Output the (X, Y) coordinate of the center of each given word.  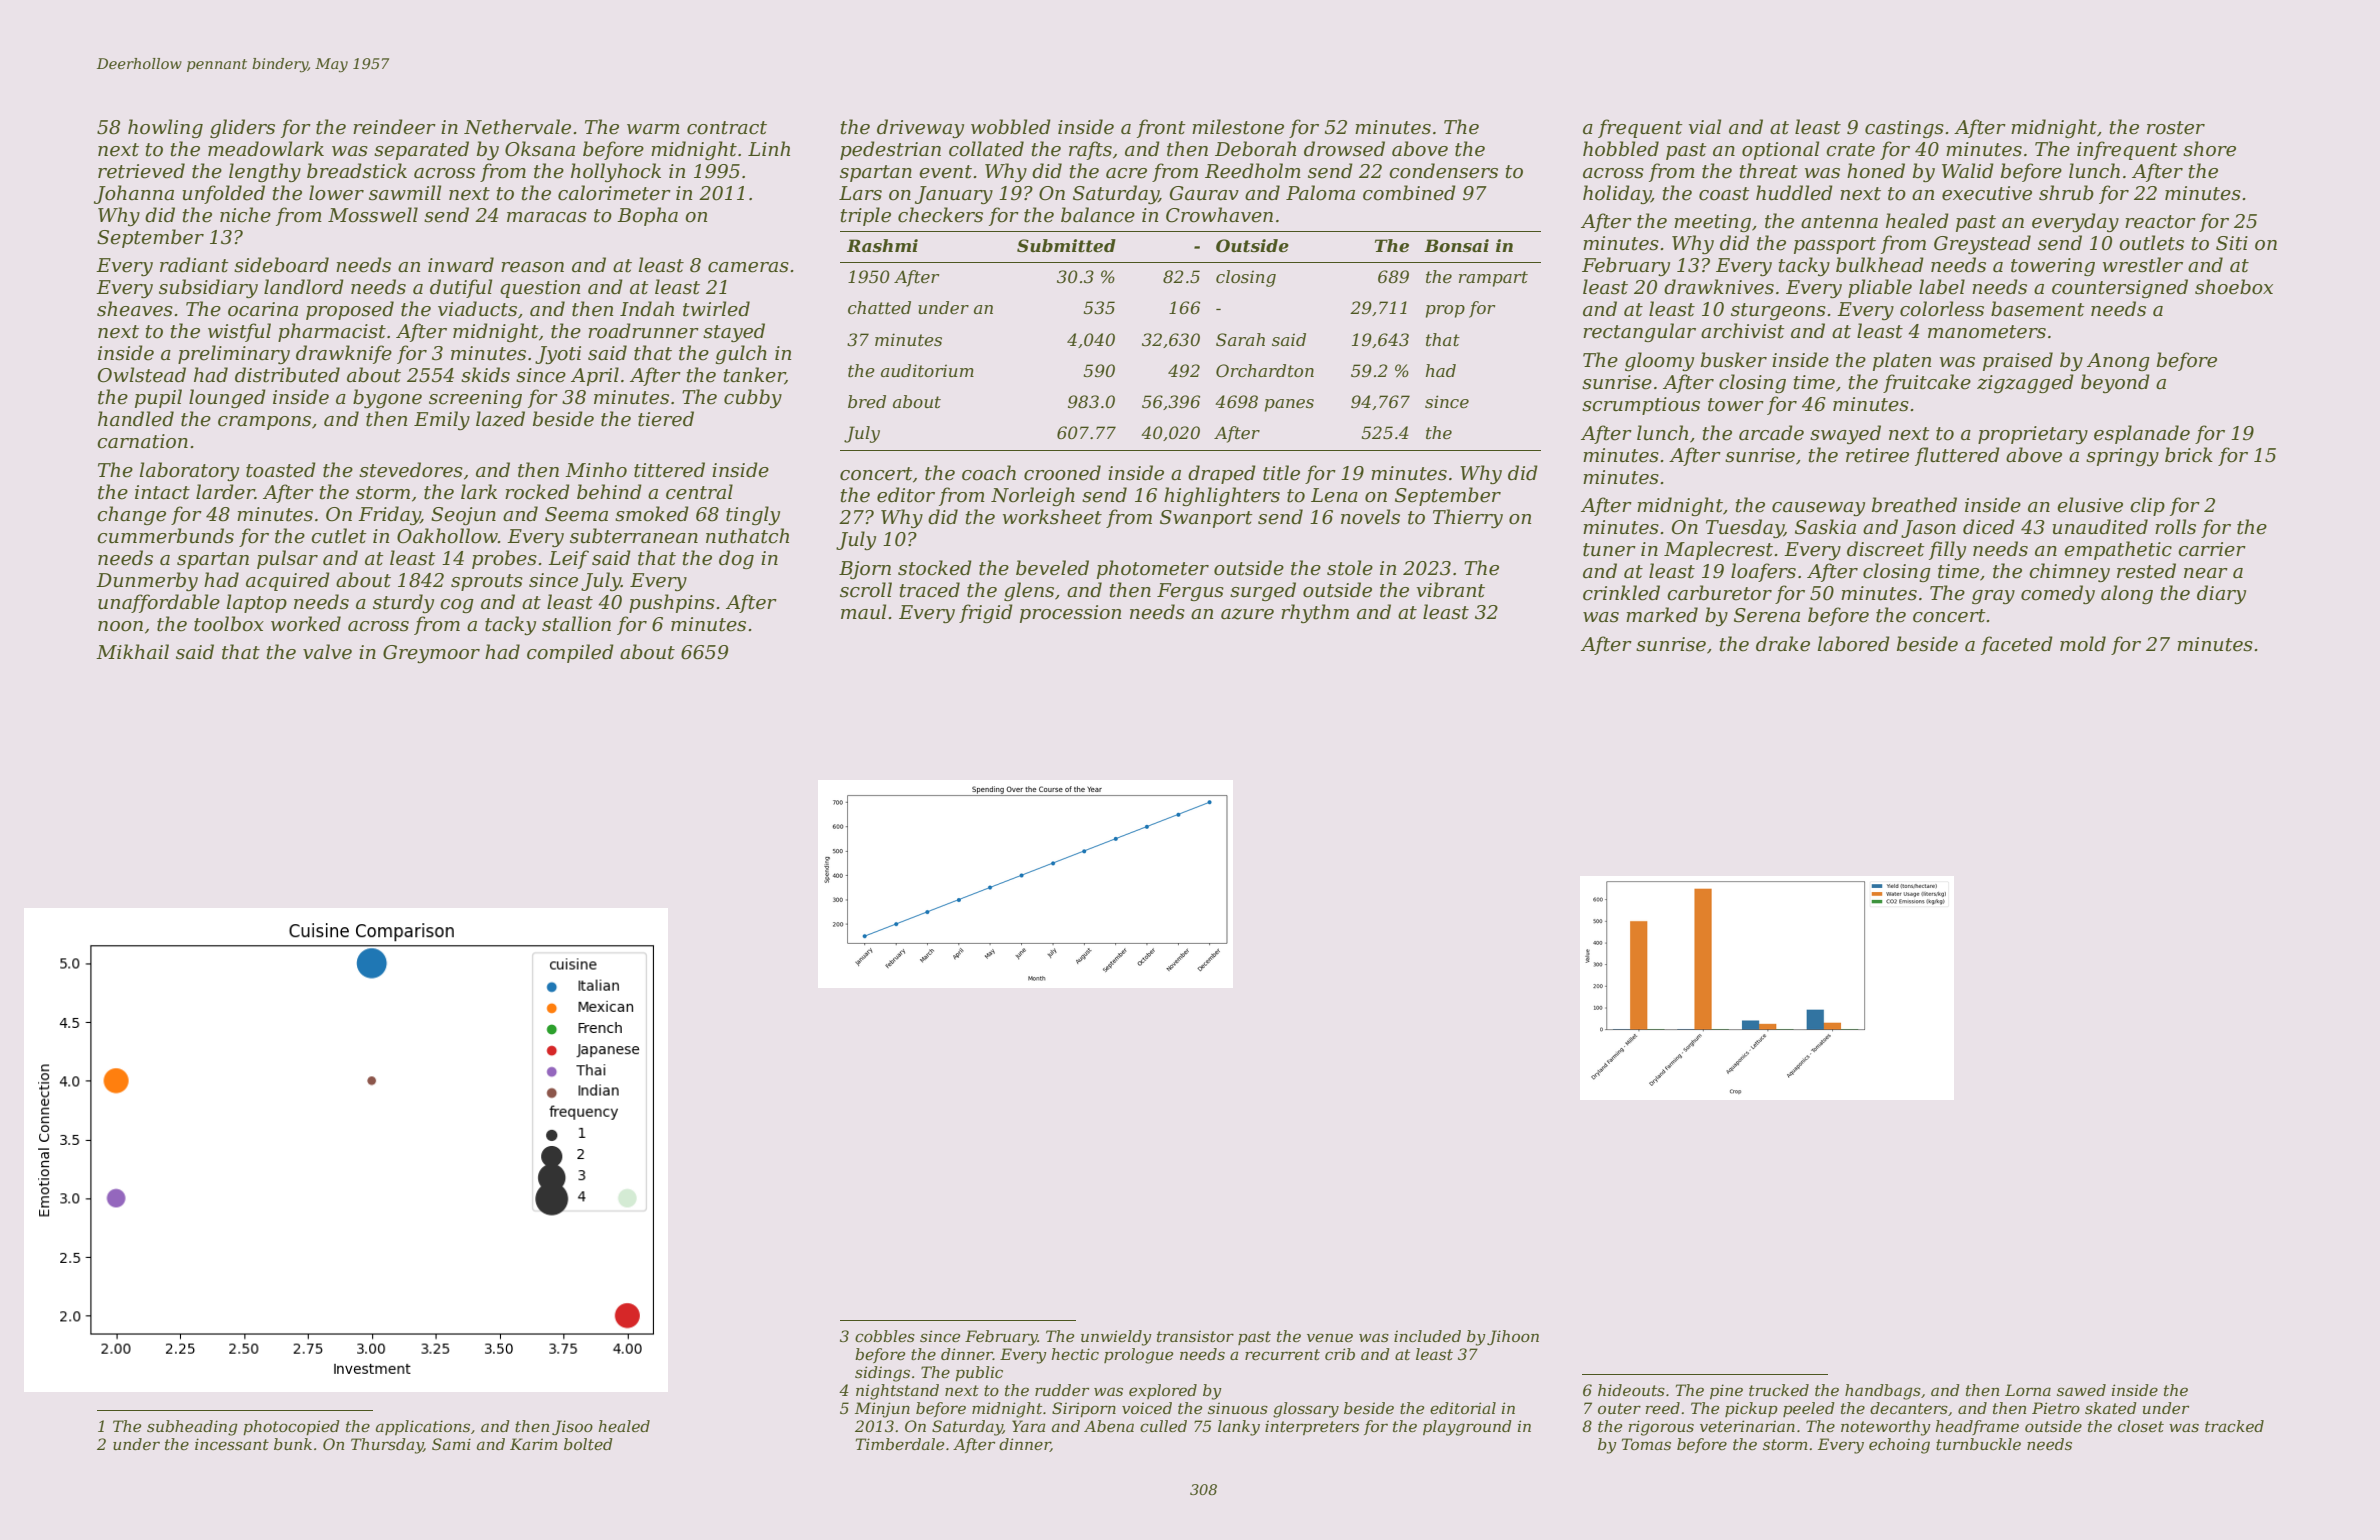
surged (1263, 591)
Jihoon (1513, 1337)
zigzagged (2025, 383)
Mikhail (132, 651)
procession (1070, 614)
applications (423, 1427)
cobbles (885, 1336)
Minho (596, 470)
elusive (2090, 505)
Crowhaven (1219, 215)
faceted (2017, 645)
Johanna (134, 194)
